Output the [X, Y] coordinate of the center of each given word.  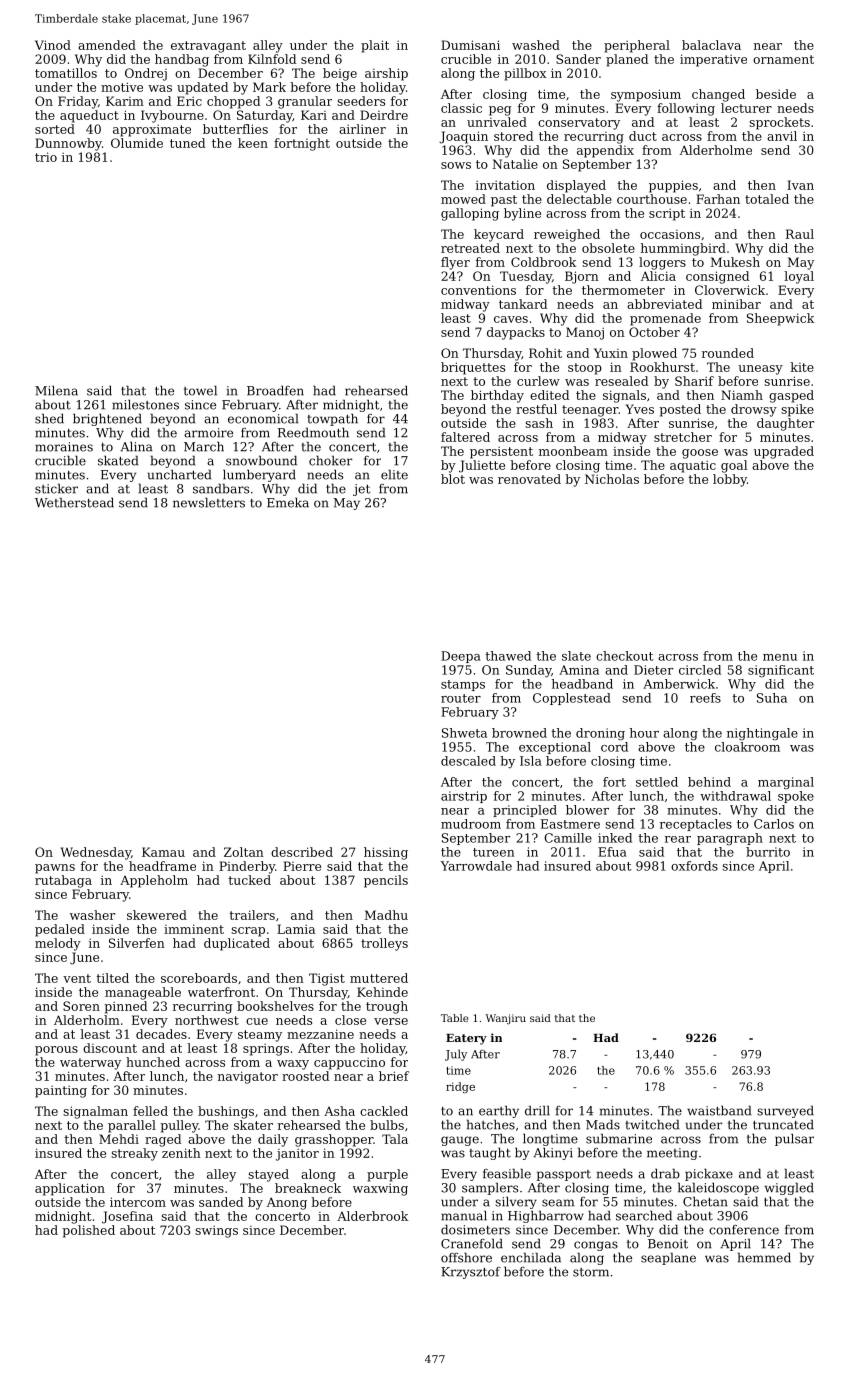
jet [361, 490]
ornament [783, 59]
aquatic [693, 467]
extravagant [208, 47]
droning [600, 734]
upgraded [784, 452]
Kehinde [382, 992]
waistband [719, 1110]
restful [536, 409]
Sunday [528, 671]
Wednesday [96, 853]
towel [200, 390]
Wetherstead [74, 502]
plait [375, 46]
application [70, 1189]
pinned [125, 1007]
